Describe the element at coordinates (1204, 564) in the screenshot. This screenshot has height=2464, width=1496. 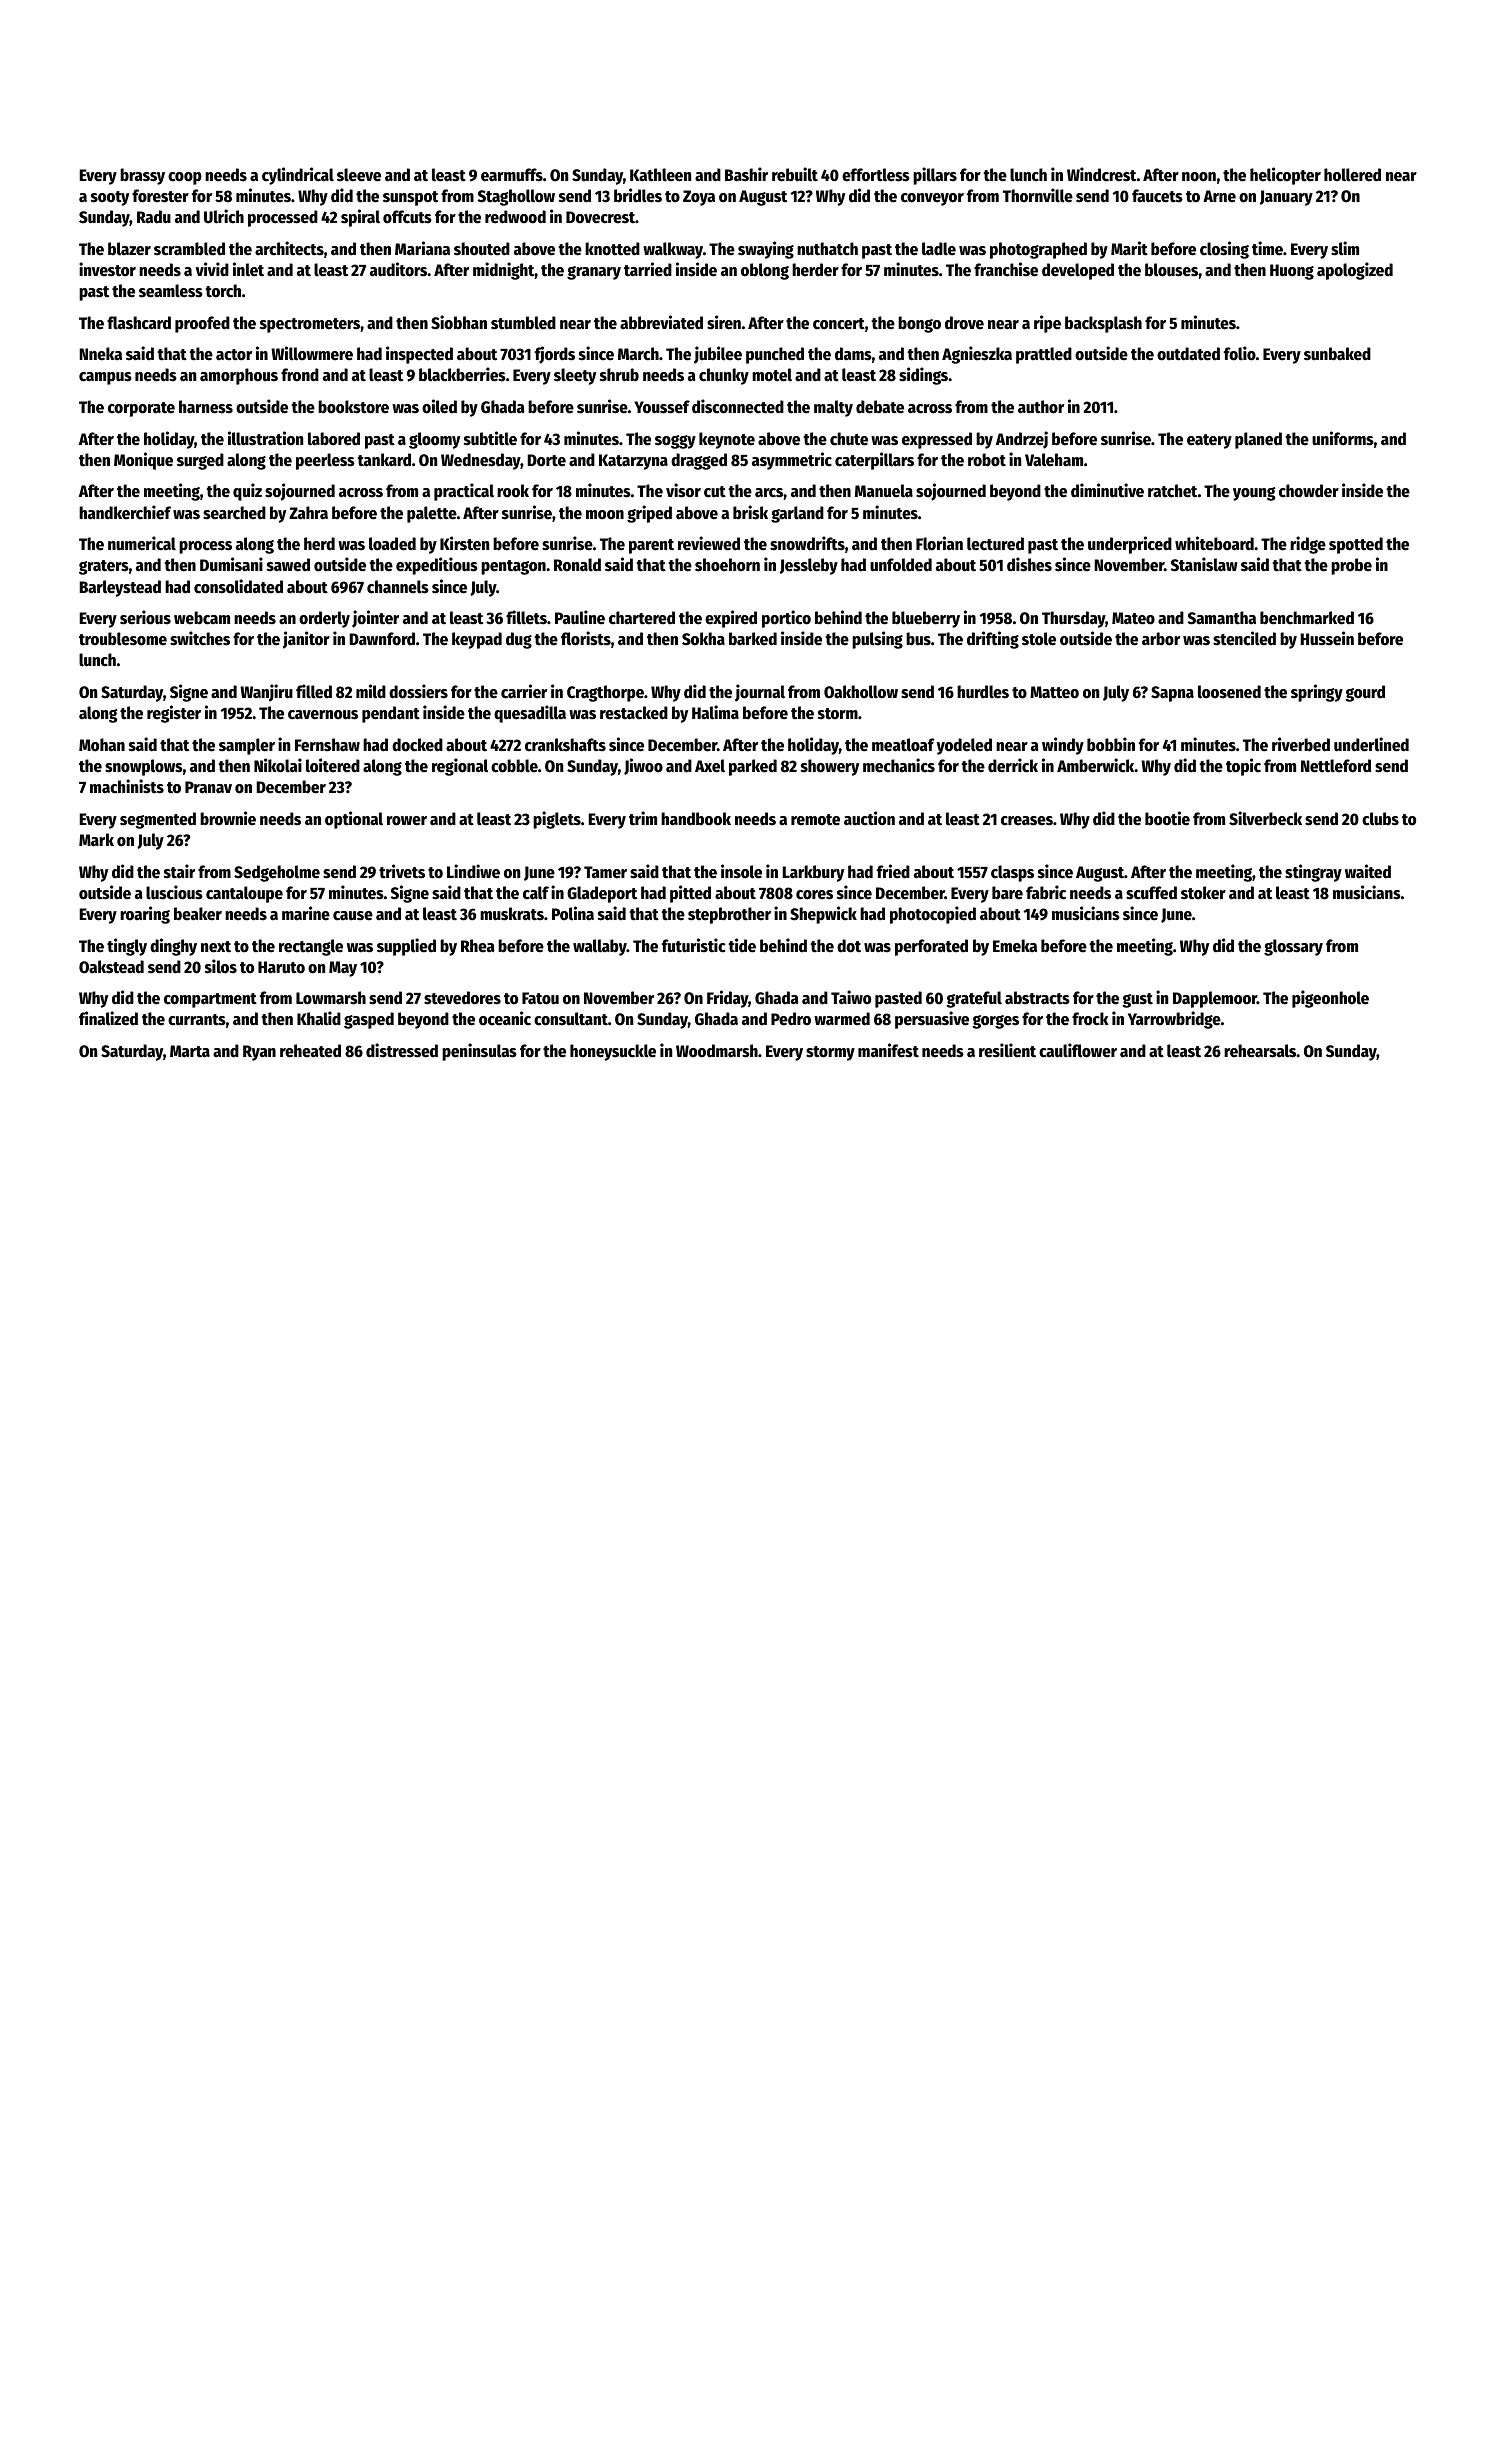
I see `Stanislaw` at that location.
